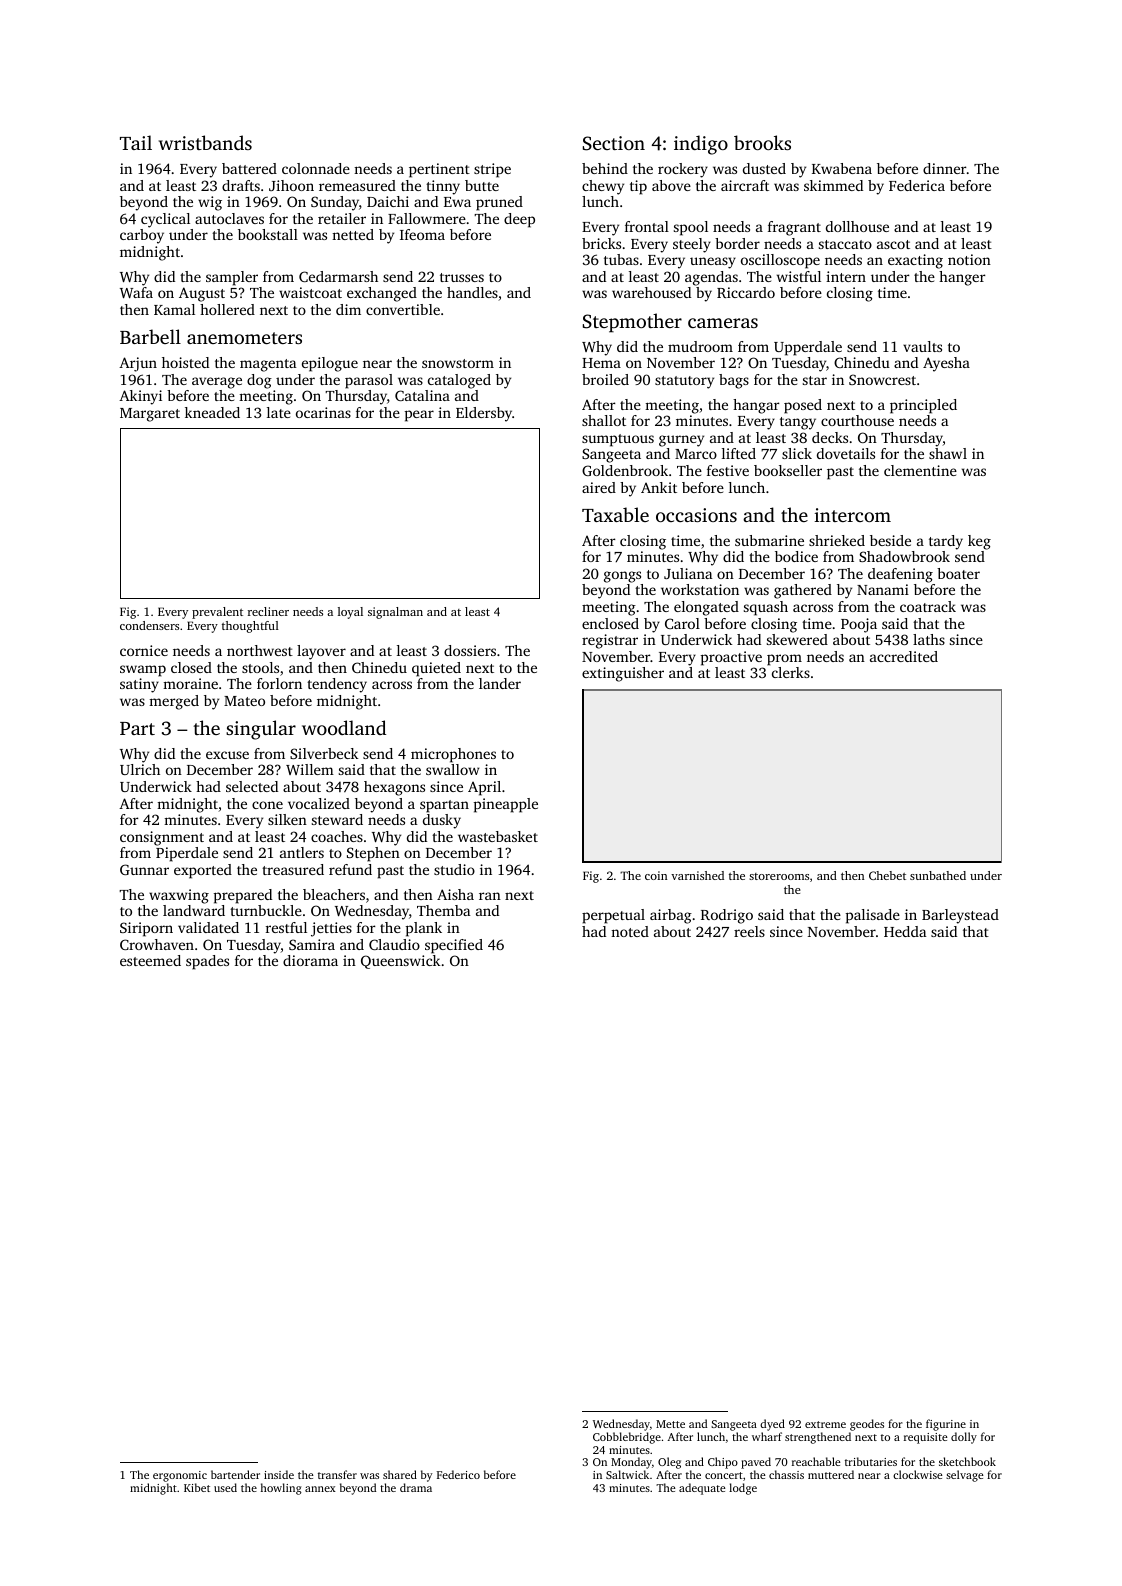  Describe the element at coordinates (454, 946) in the document. I see `specified` at that location.
